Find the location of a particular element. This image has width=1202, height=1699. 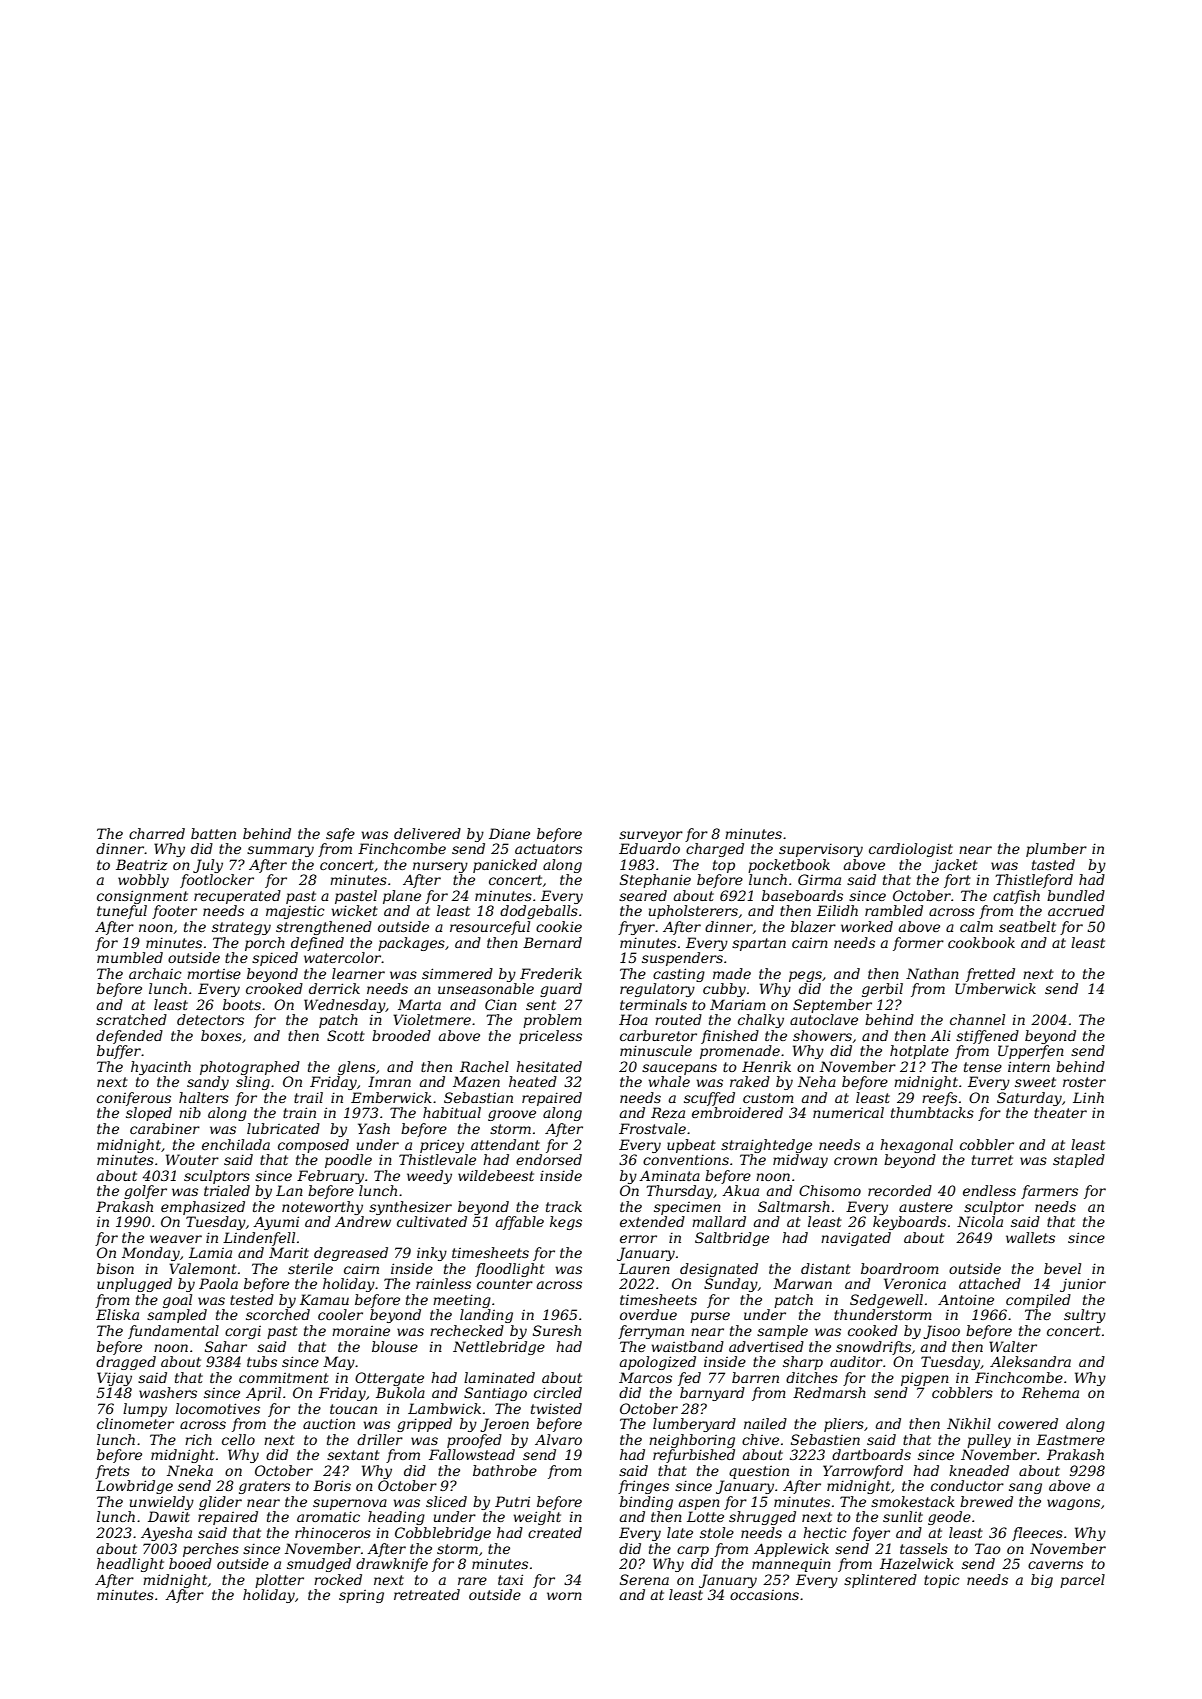

spring is located at coordinates (361, 1596).
